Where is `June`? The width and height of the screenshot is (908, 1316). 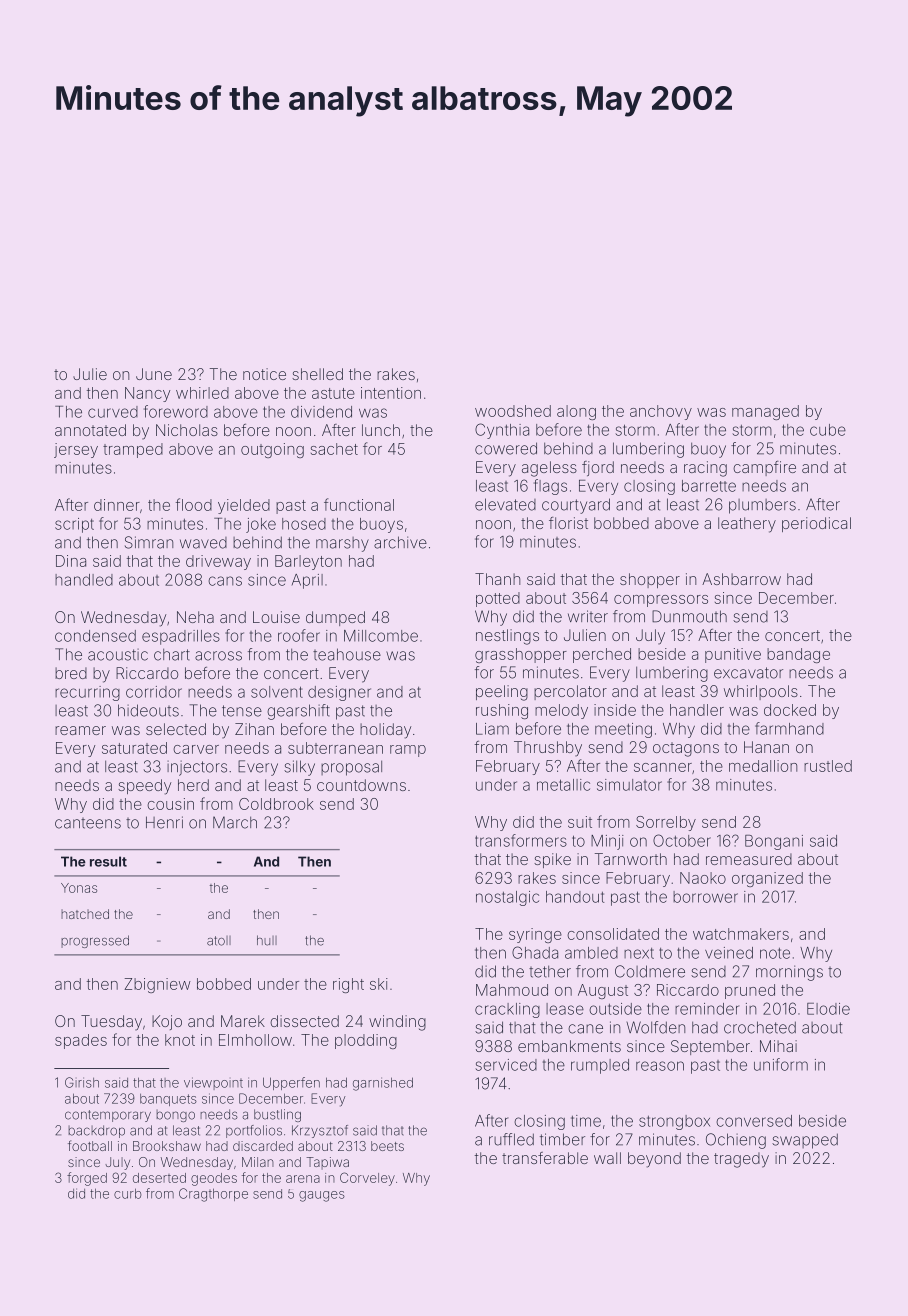
June is located at coordinates (154, 374).
